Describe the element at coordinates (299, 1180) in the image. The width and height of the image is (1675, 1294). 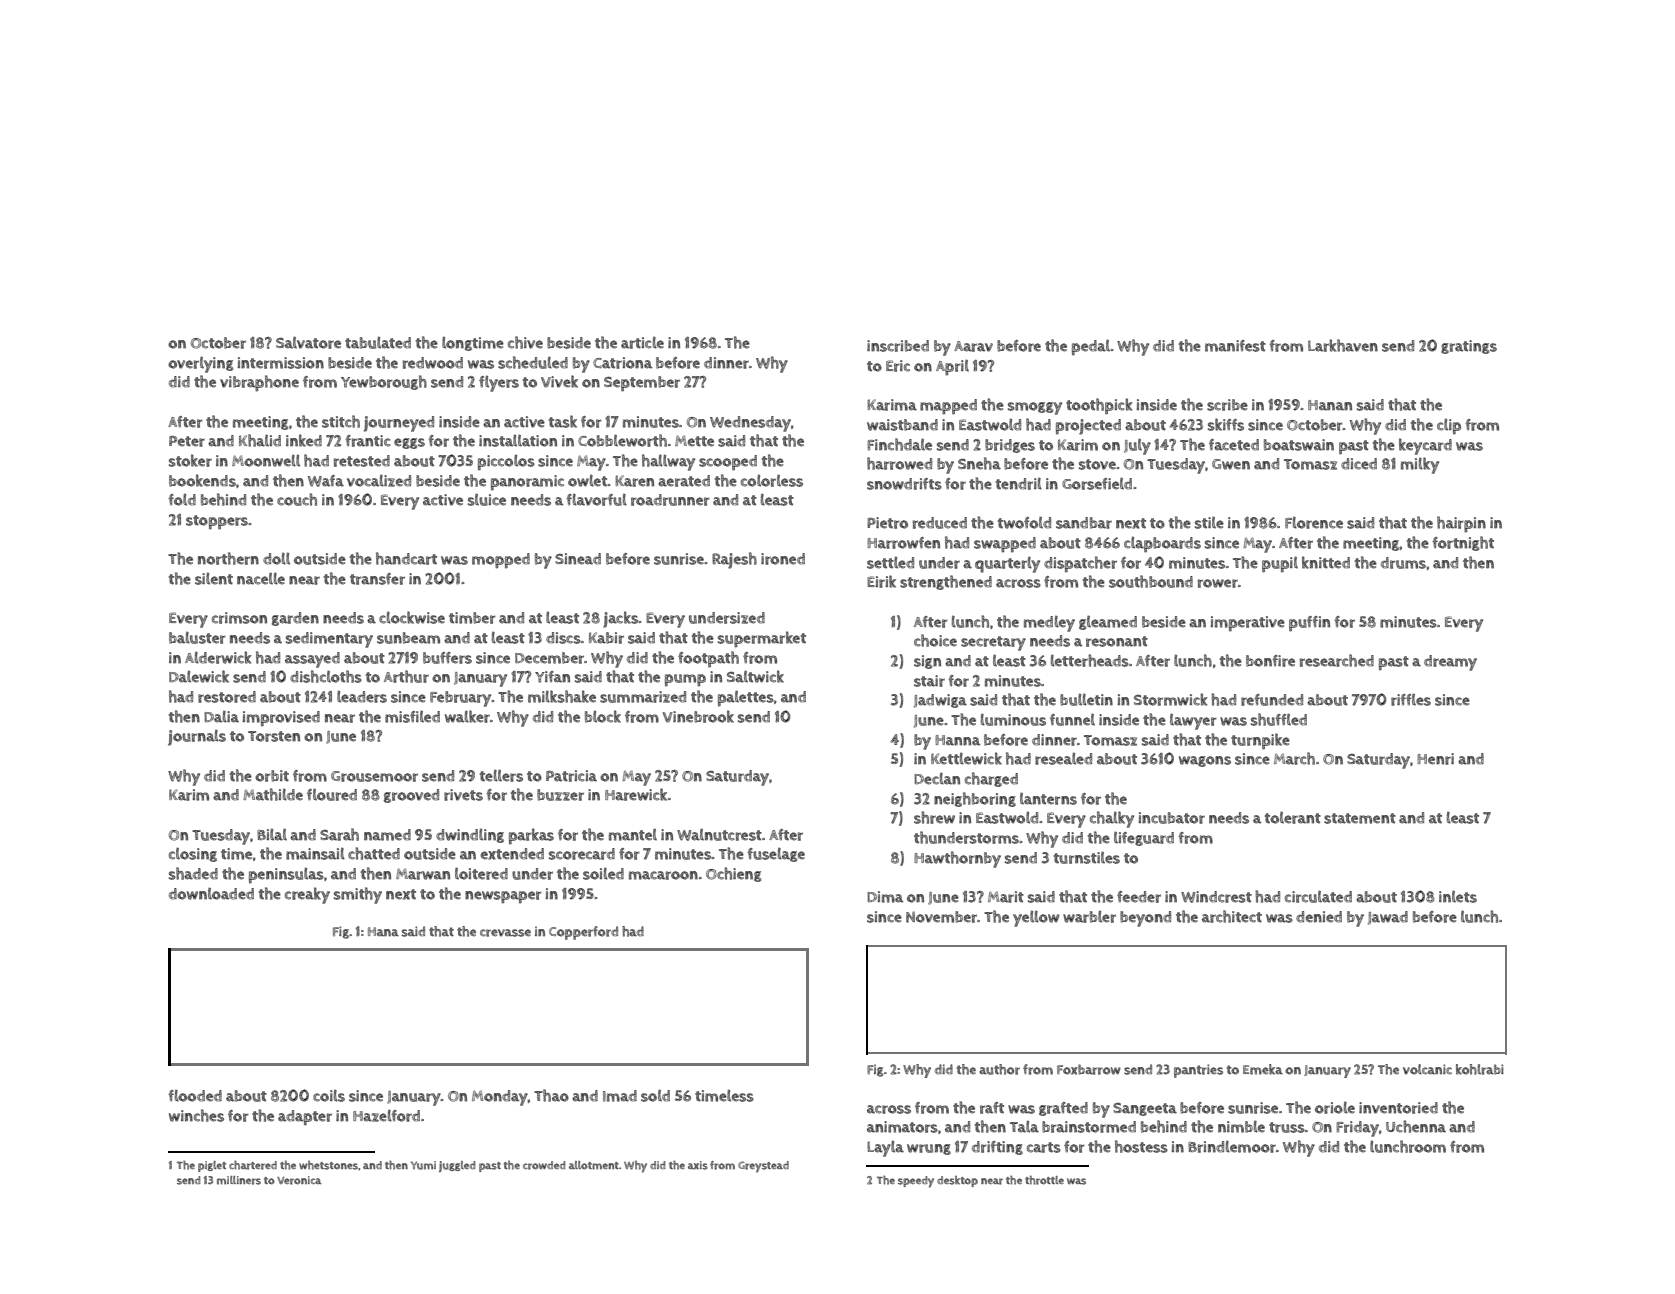
I see `Veronica` at that location.
